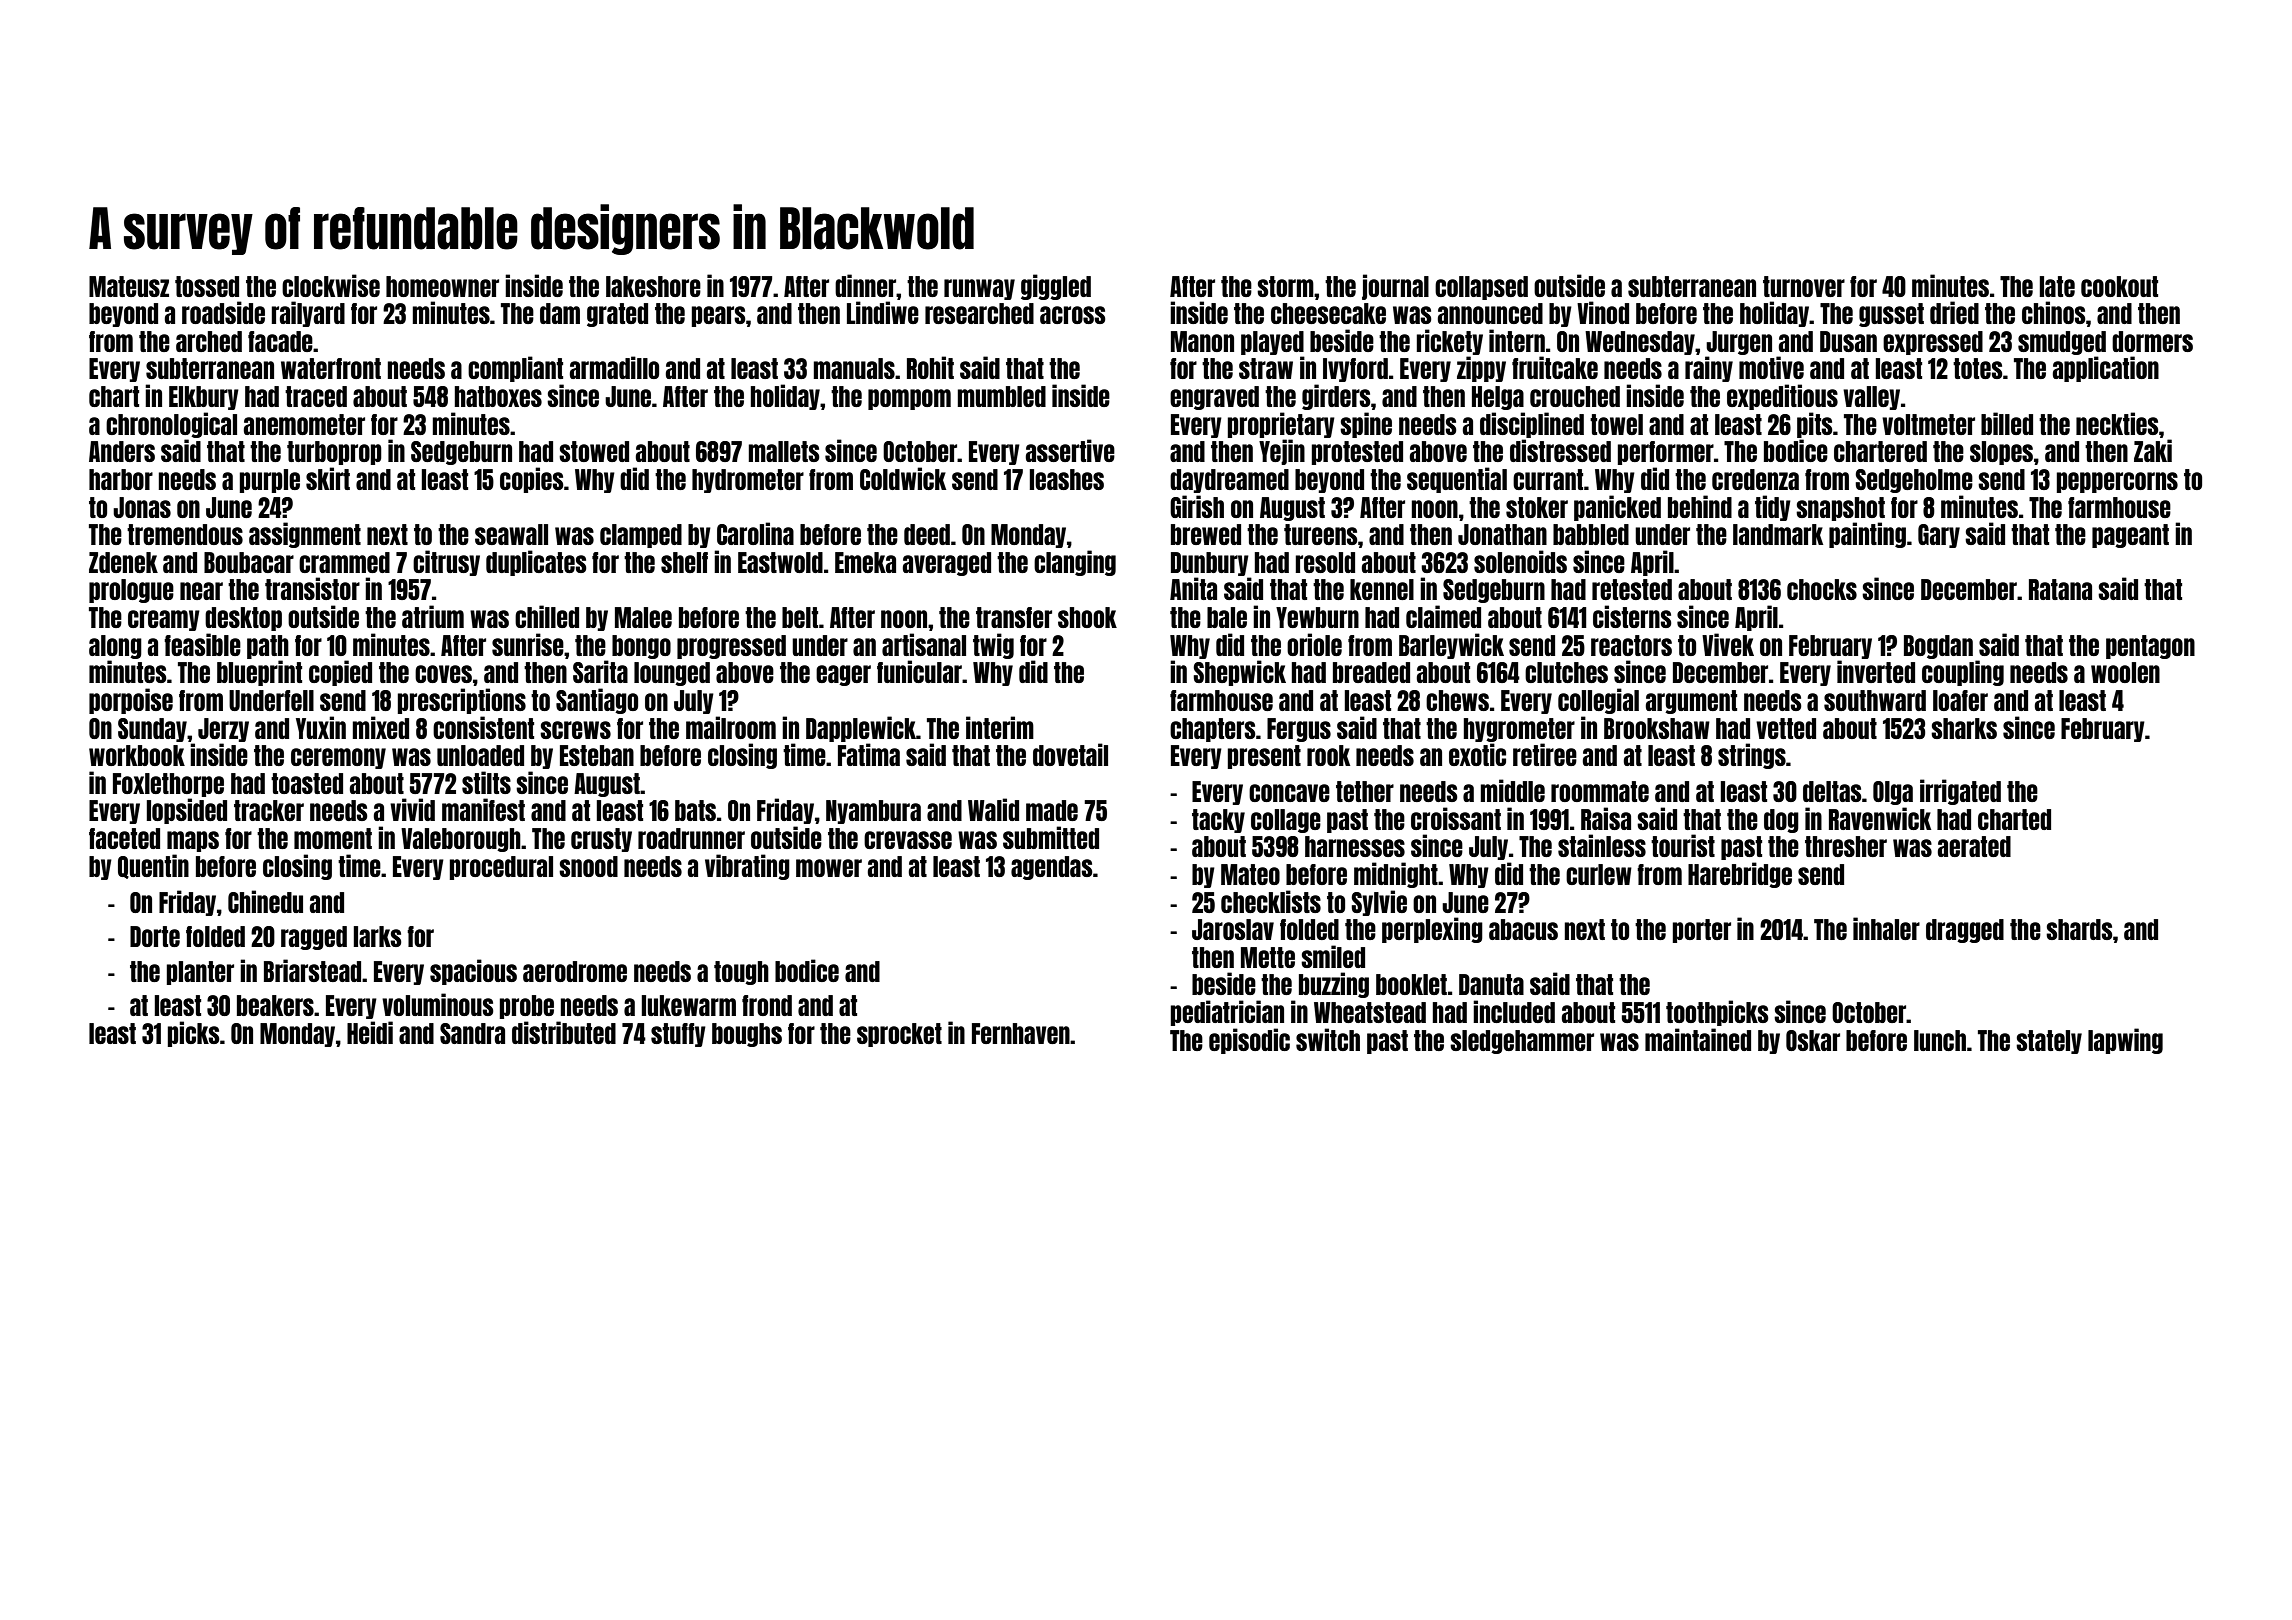 The height and width of the page is (1620, 2292). What do you see at coordinates (1371, 672) in the page?
I see `breaded` at bounding box center [1371, 672].
